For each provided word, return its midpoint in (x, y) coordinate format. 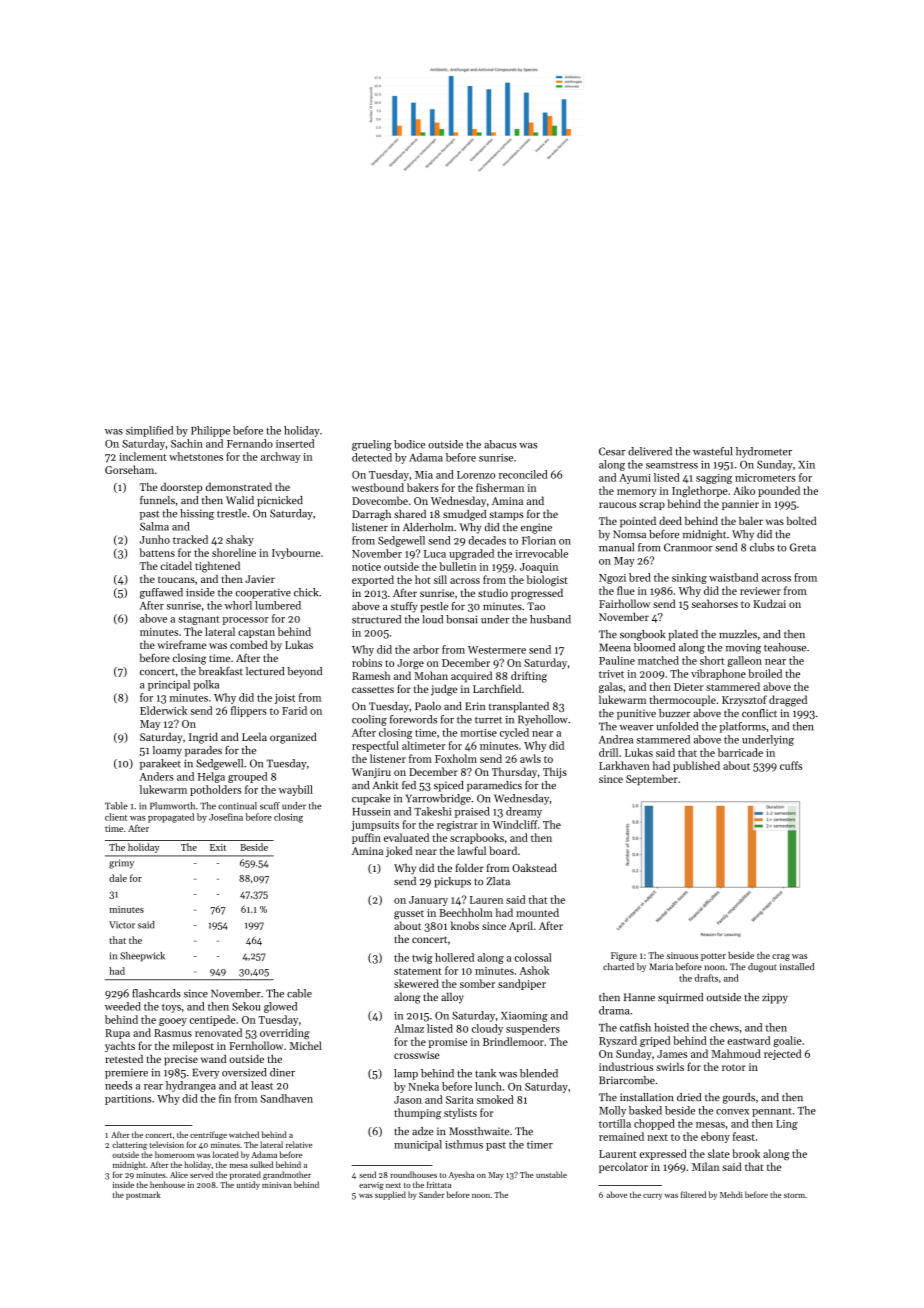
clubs (762, 547)
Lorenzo (476, 475)
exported (373, 580)
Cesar (612, 451)
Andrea (616, 739)
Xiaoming (524, 1017)
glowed (280, 1007)
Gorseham (129, 469)
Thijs (555, 772)
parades (203, 751)
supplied (390, 1195)
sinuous (682, 955)
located (226, 1154)
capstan (256, 633)
